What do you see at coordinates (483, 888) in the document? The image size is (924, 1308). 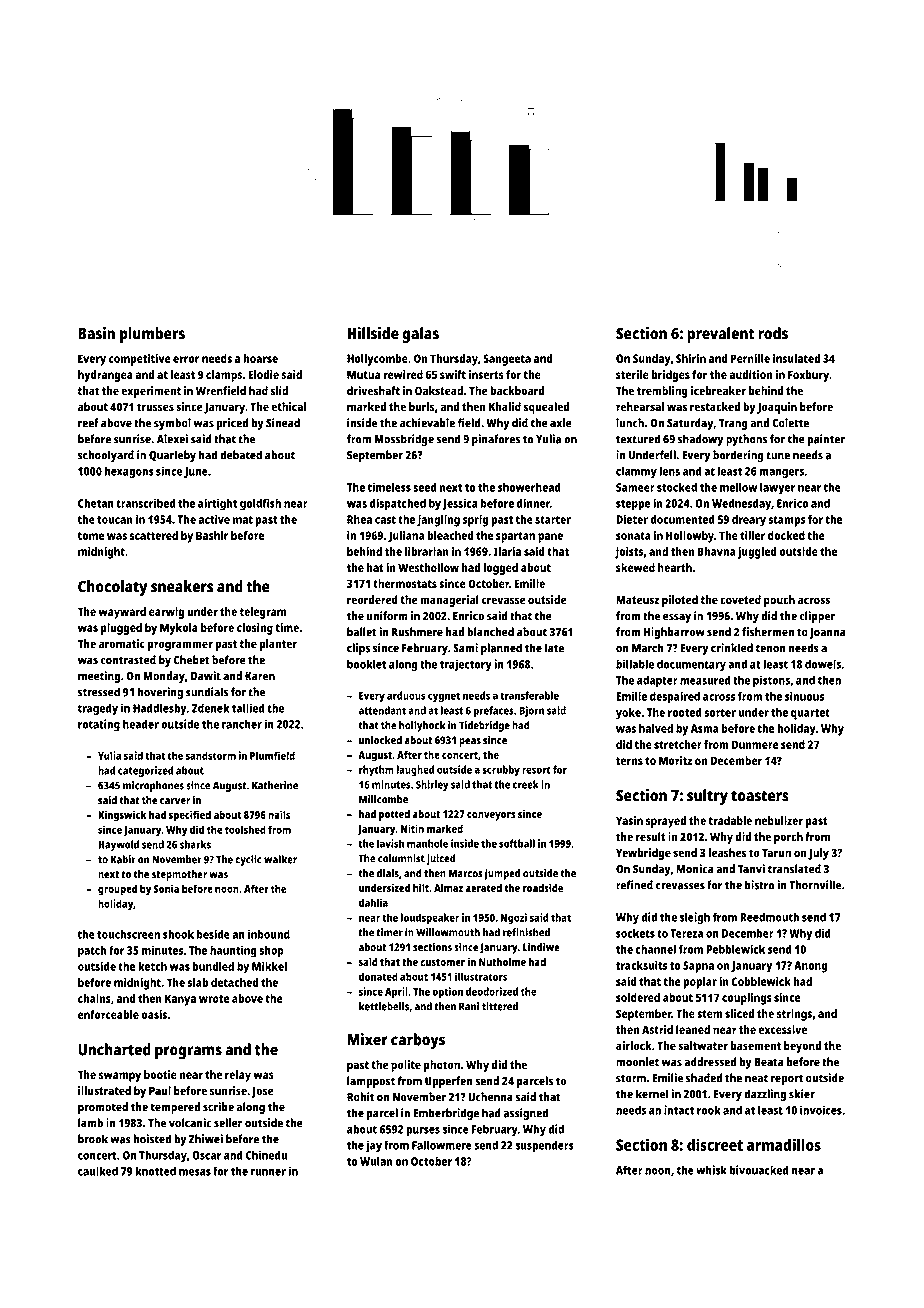 I see `aerated` at bounding box center [483, 888].
